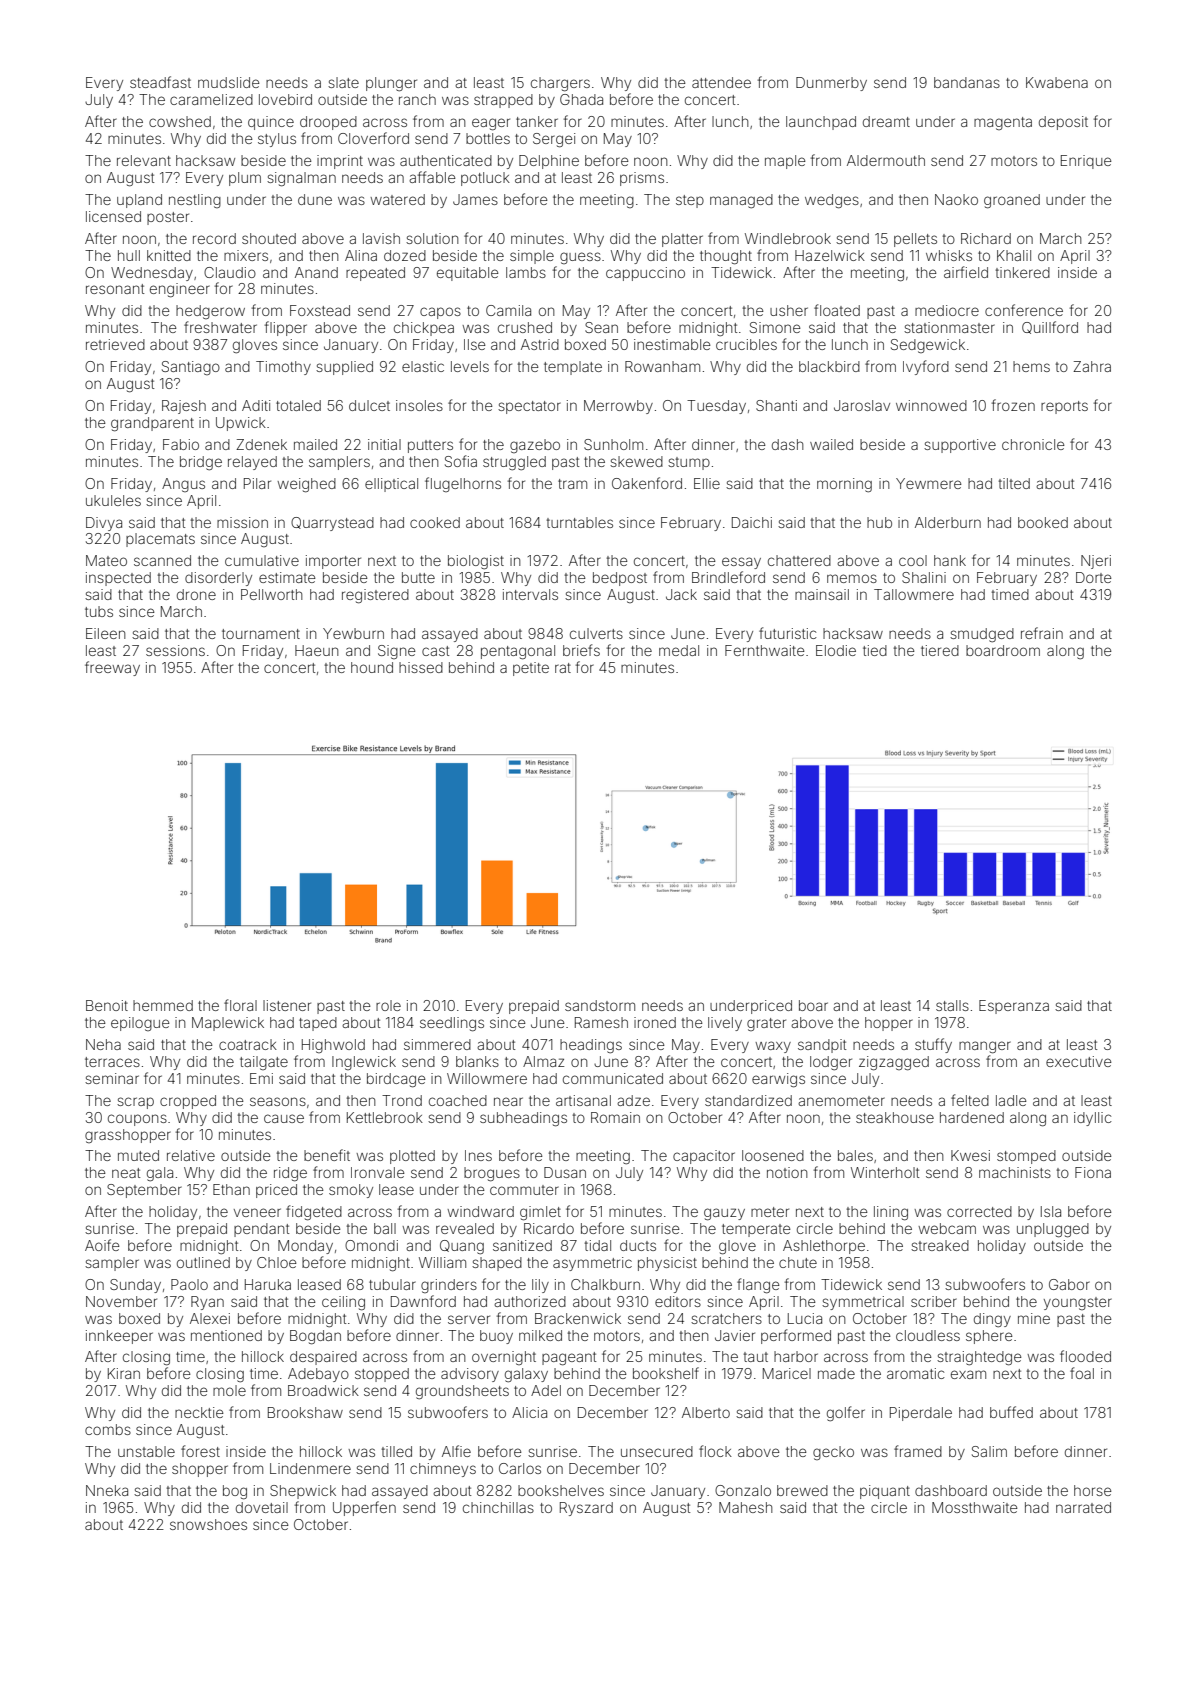 The image size is (1197, 1693). What do you see at coordinates (287, 1005) in the screenshot?
I see `listener` at bounding box center [287, 1005].
